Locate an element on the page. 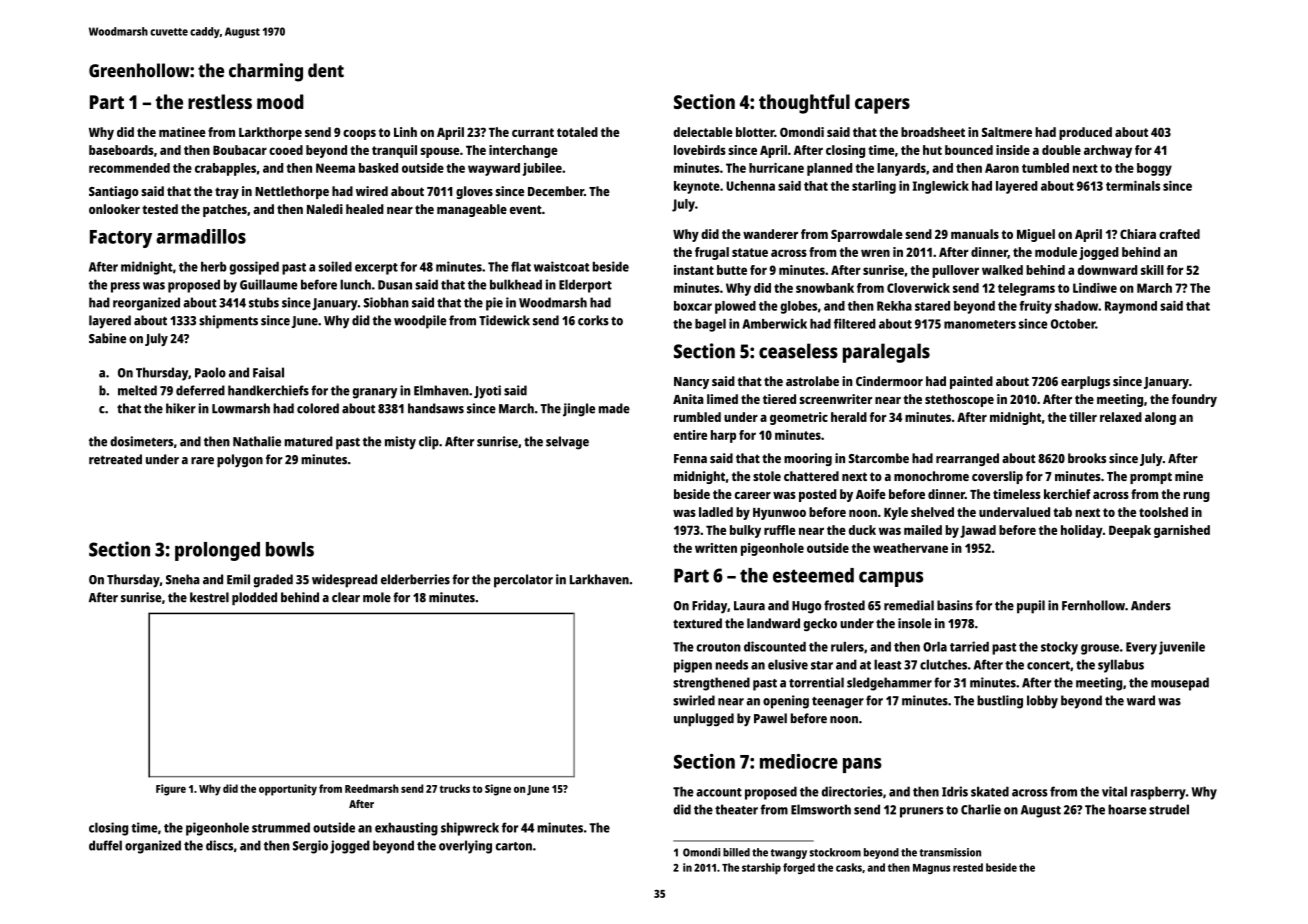 This page has width=1308, height=924. ceaseless is located at coordinates (798, 351).
